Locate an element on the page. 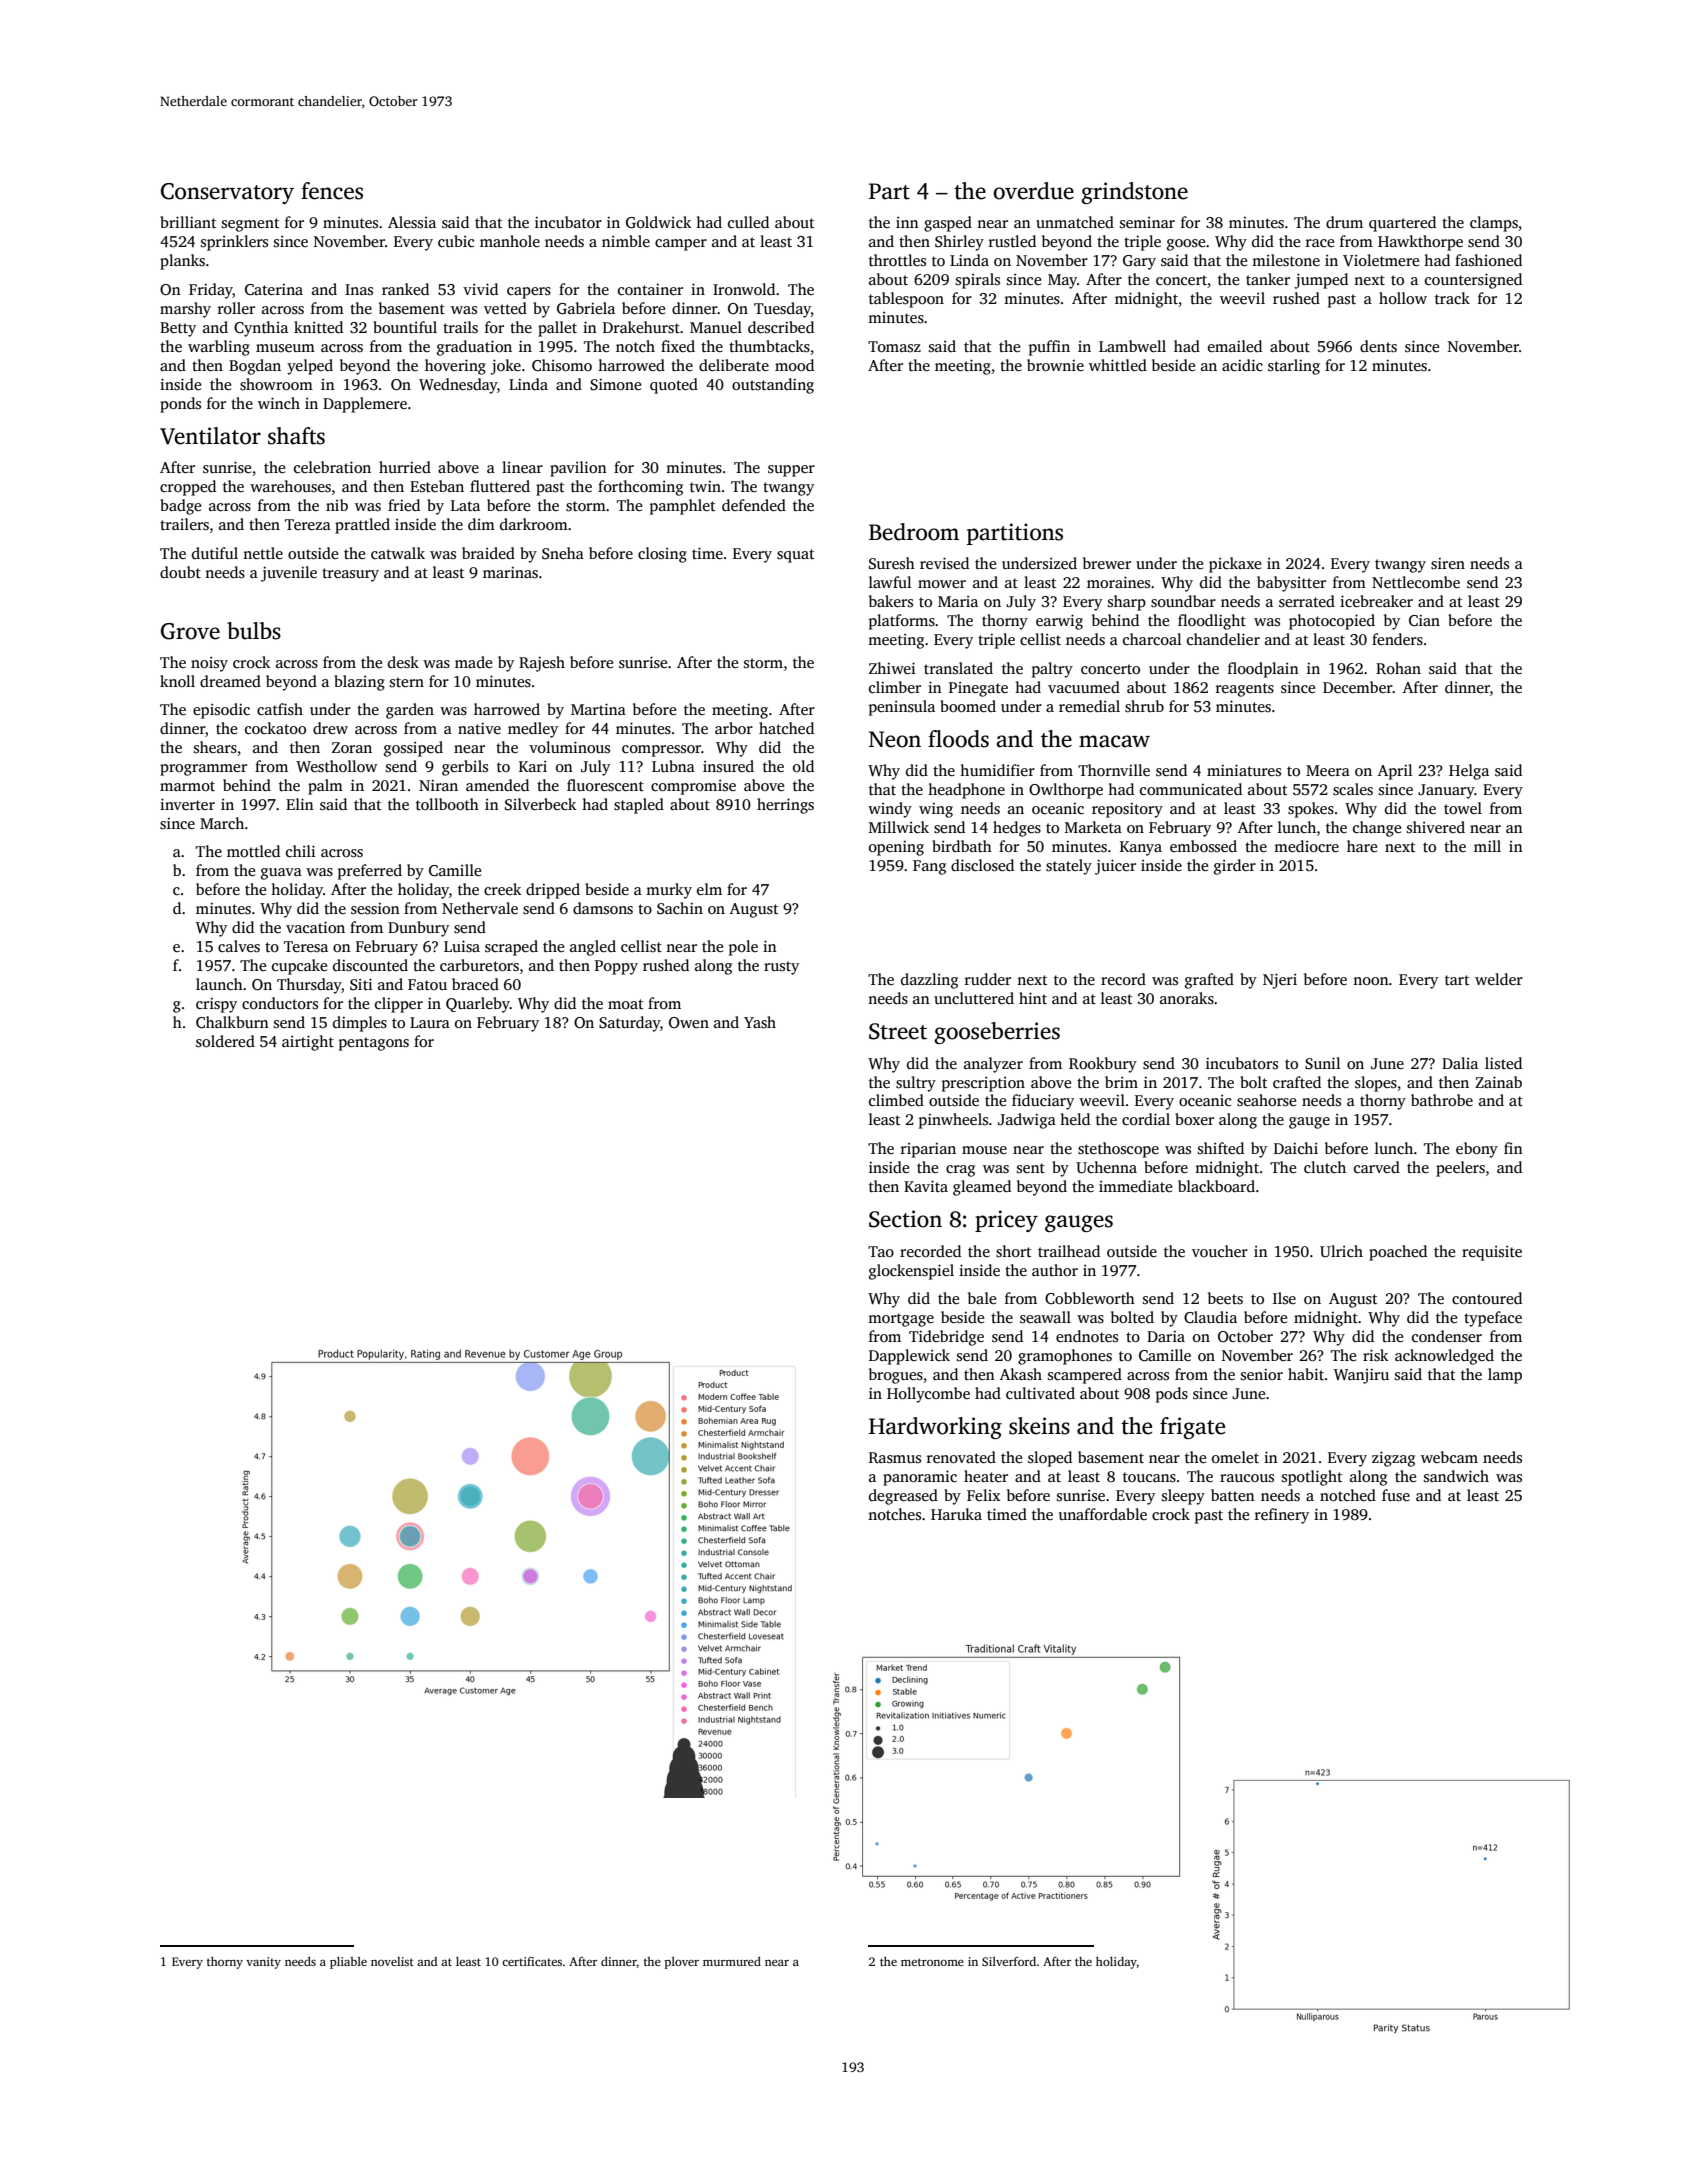  degreased is located at coordinates (903, 1497).
